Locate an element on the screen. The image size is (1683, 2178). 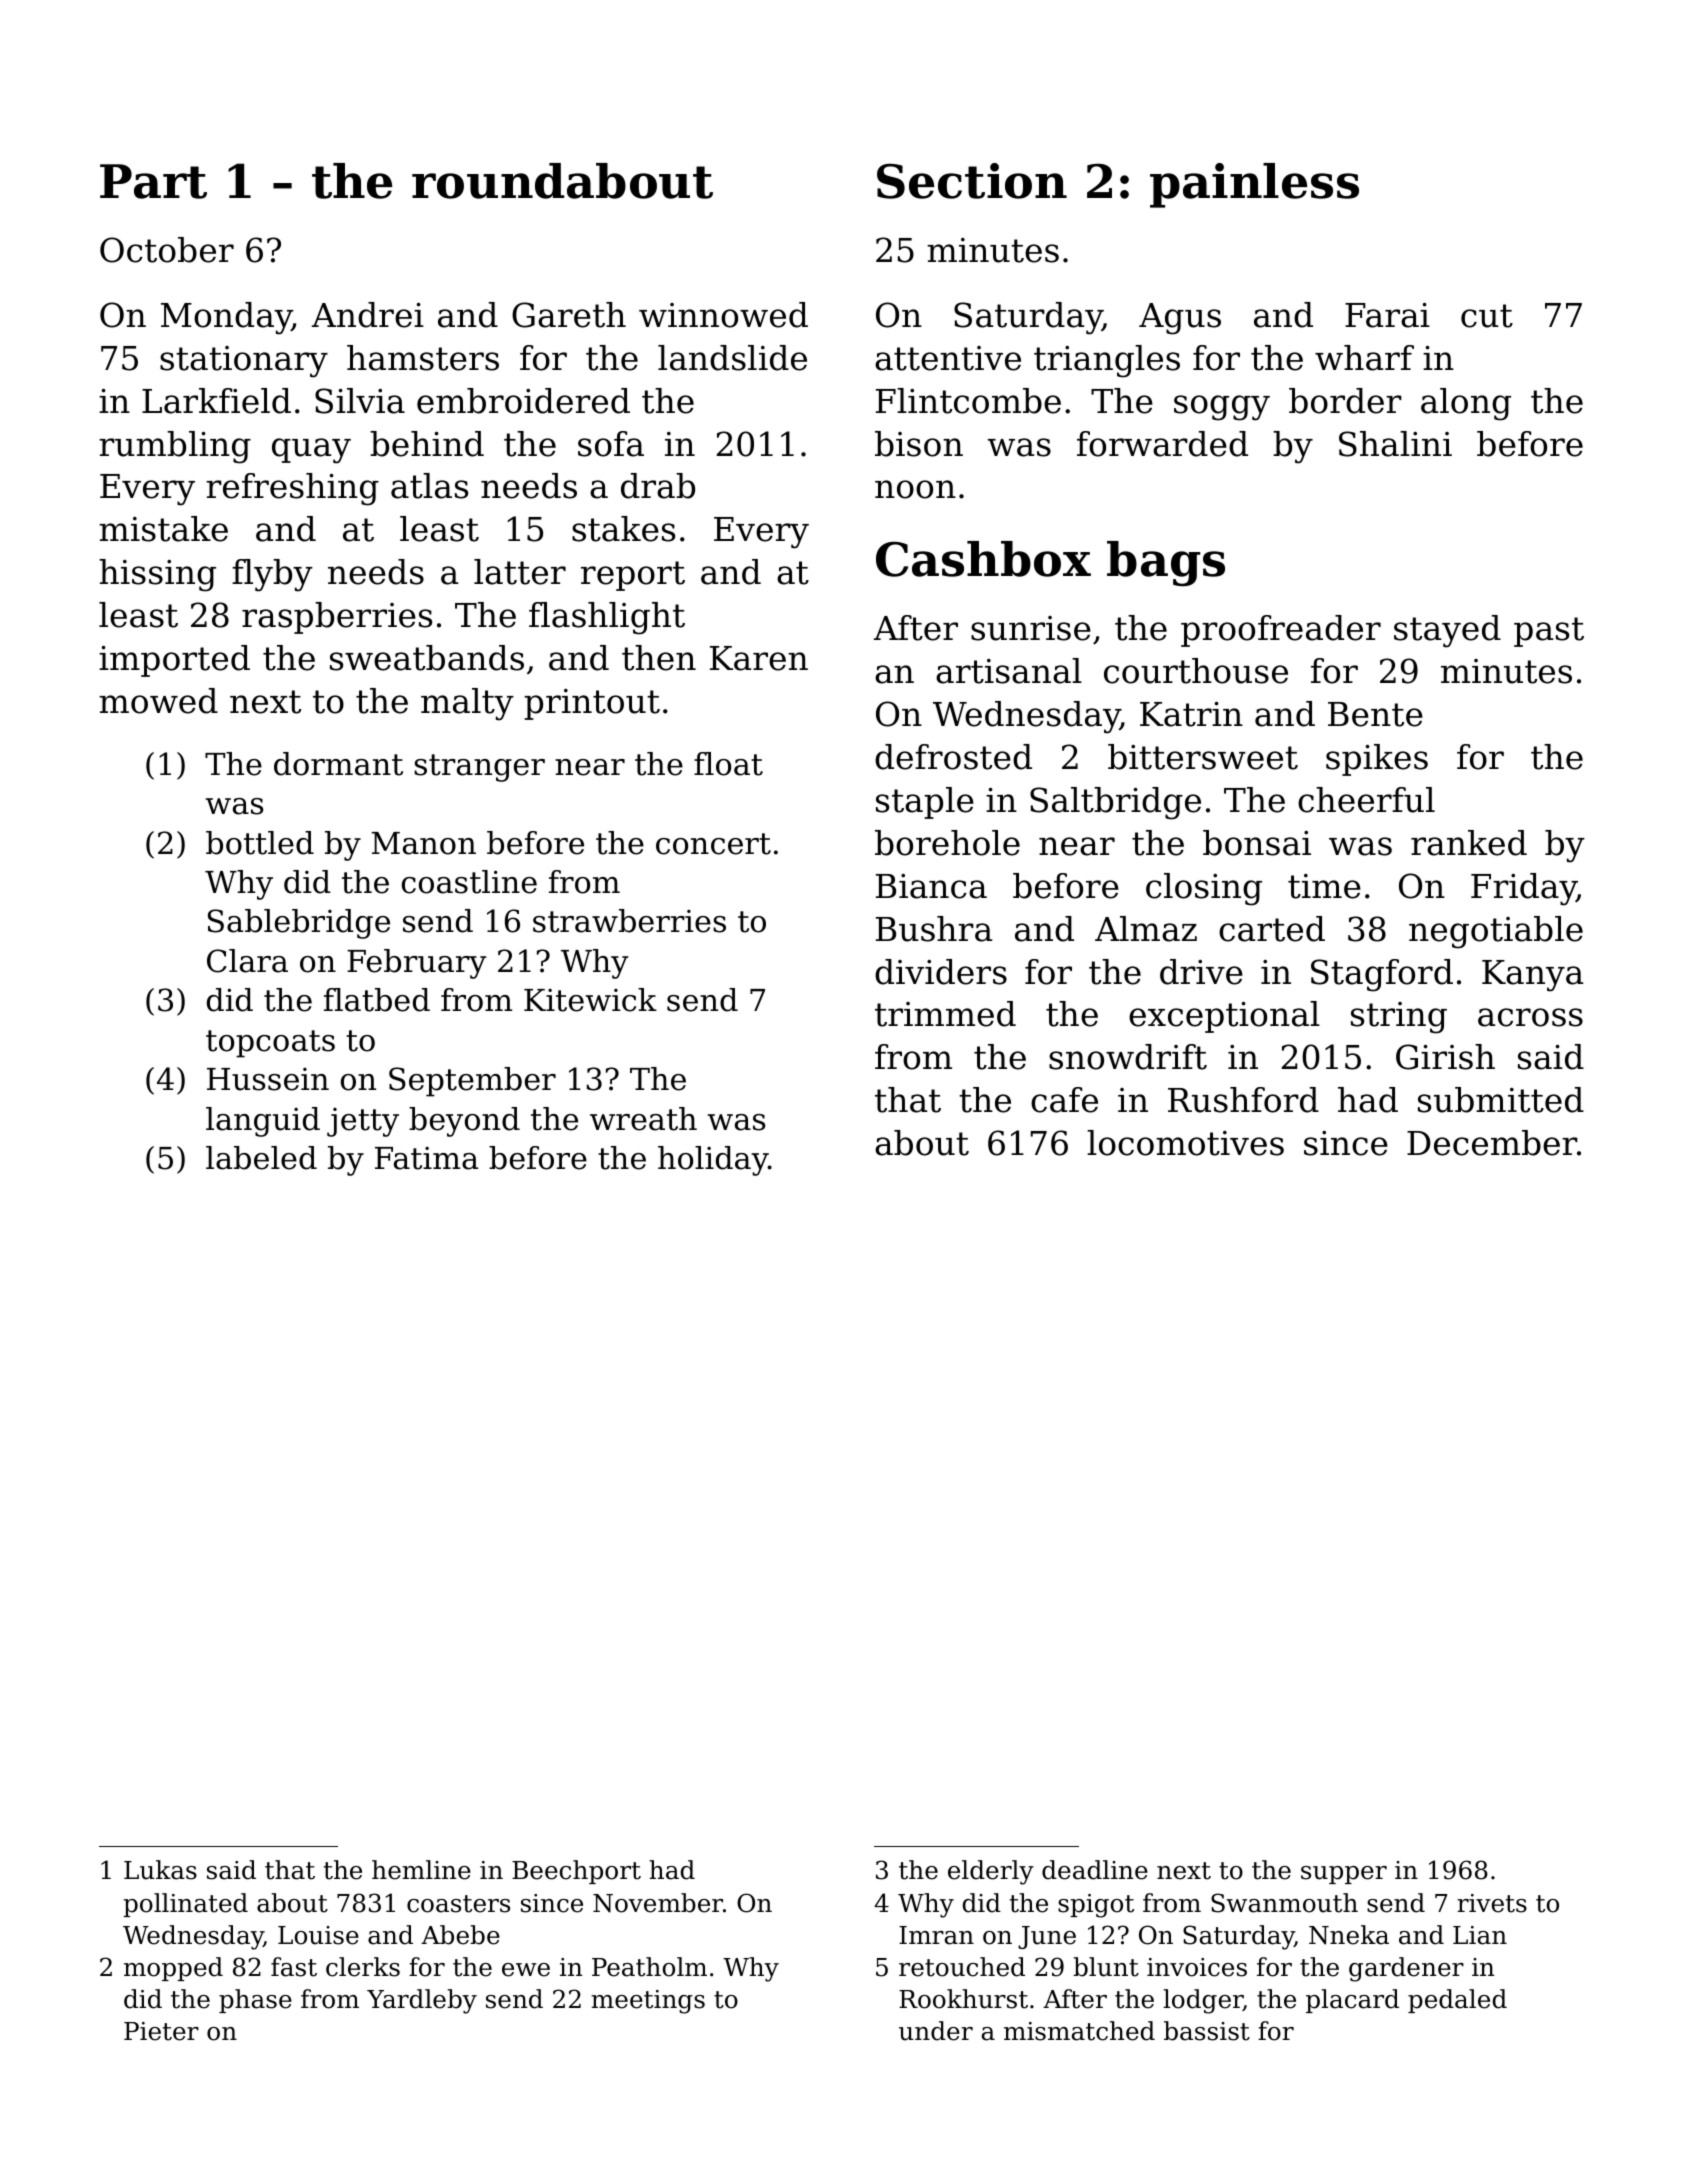
cafe is located at coordinates (1064, 1100).
